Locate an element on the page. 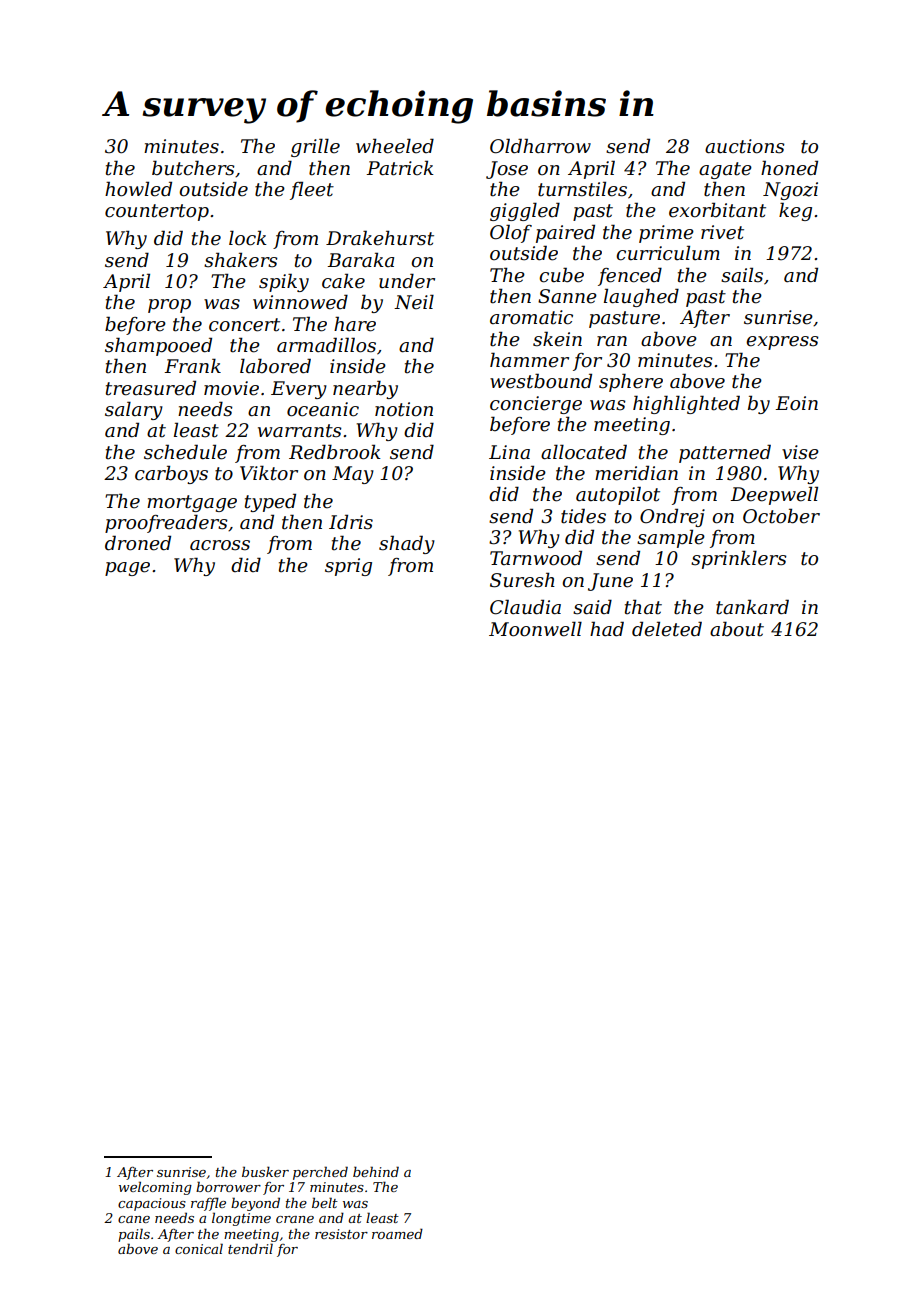 The height and width of the image is (1311, 924). behind is located at coordinates (376, 1171).
